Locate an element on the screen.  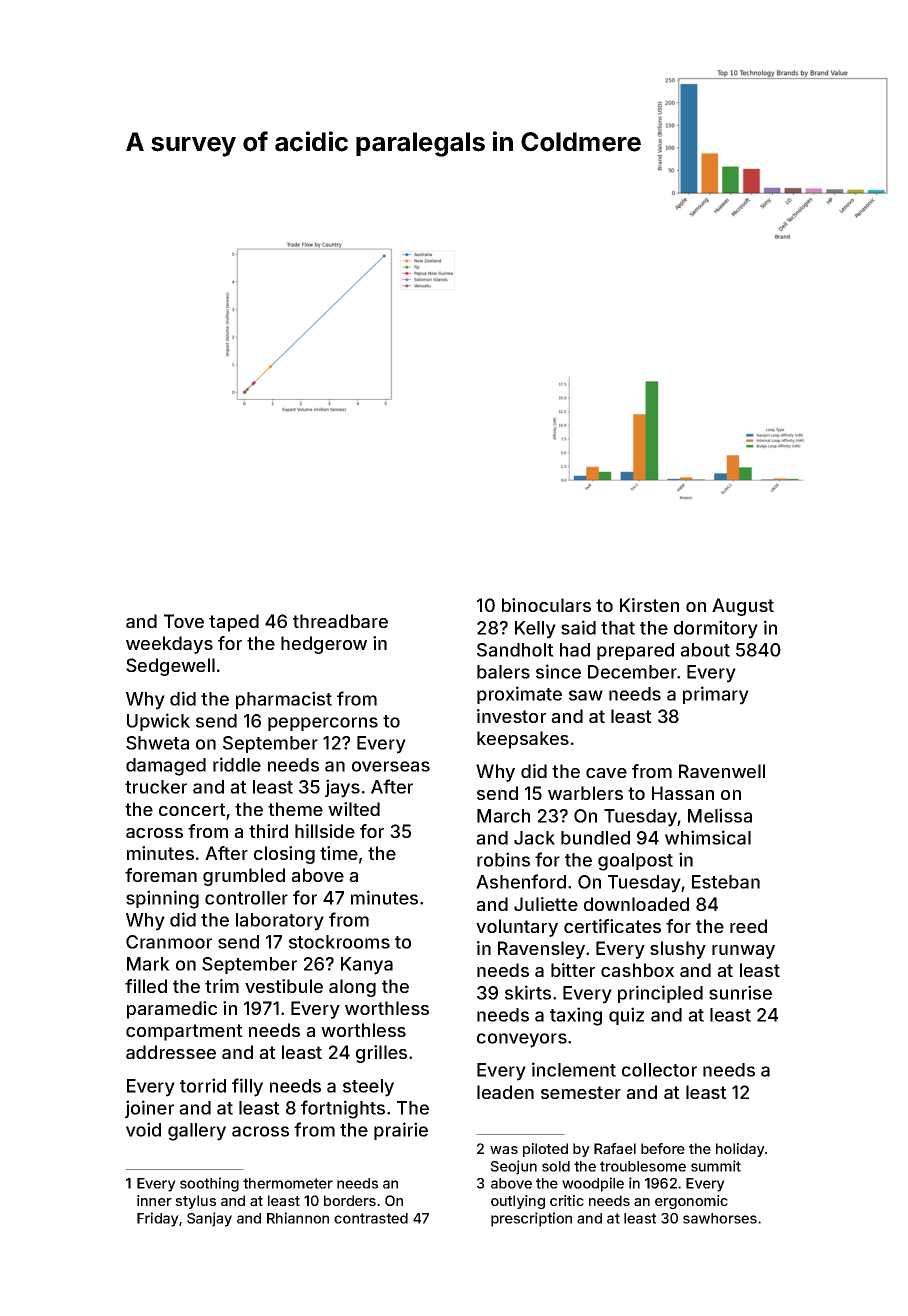
downloaded is located at coordinates (636, 904).
